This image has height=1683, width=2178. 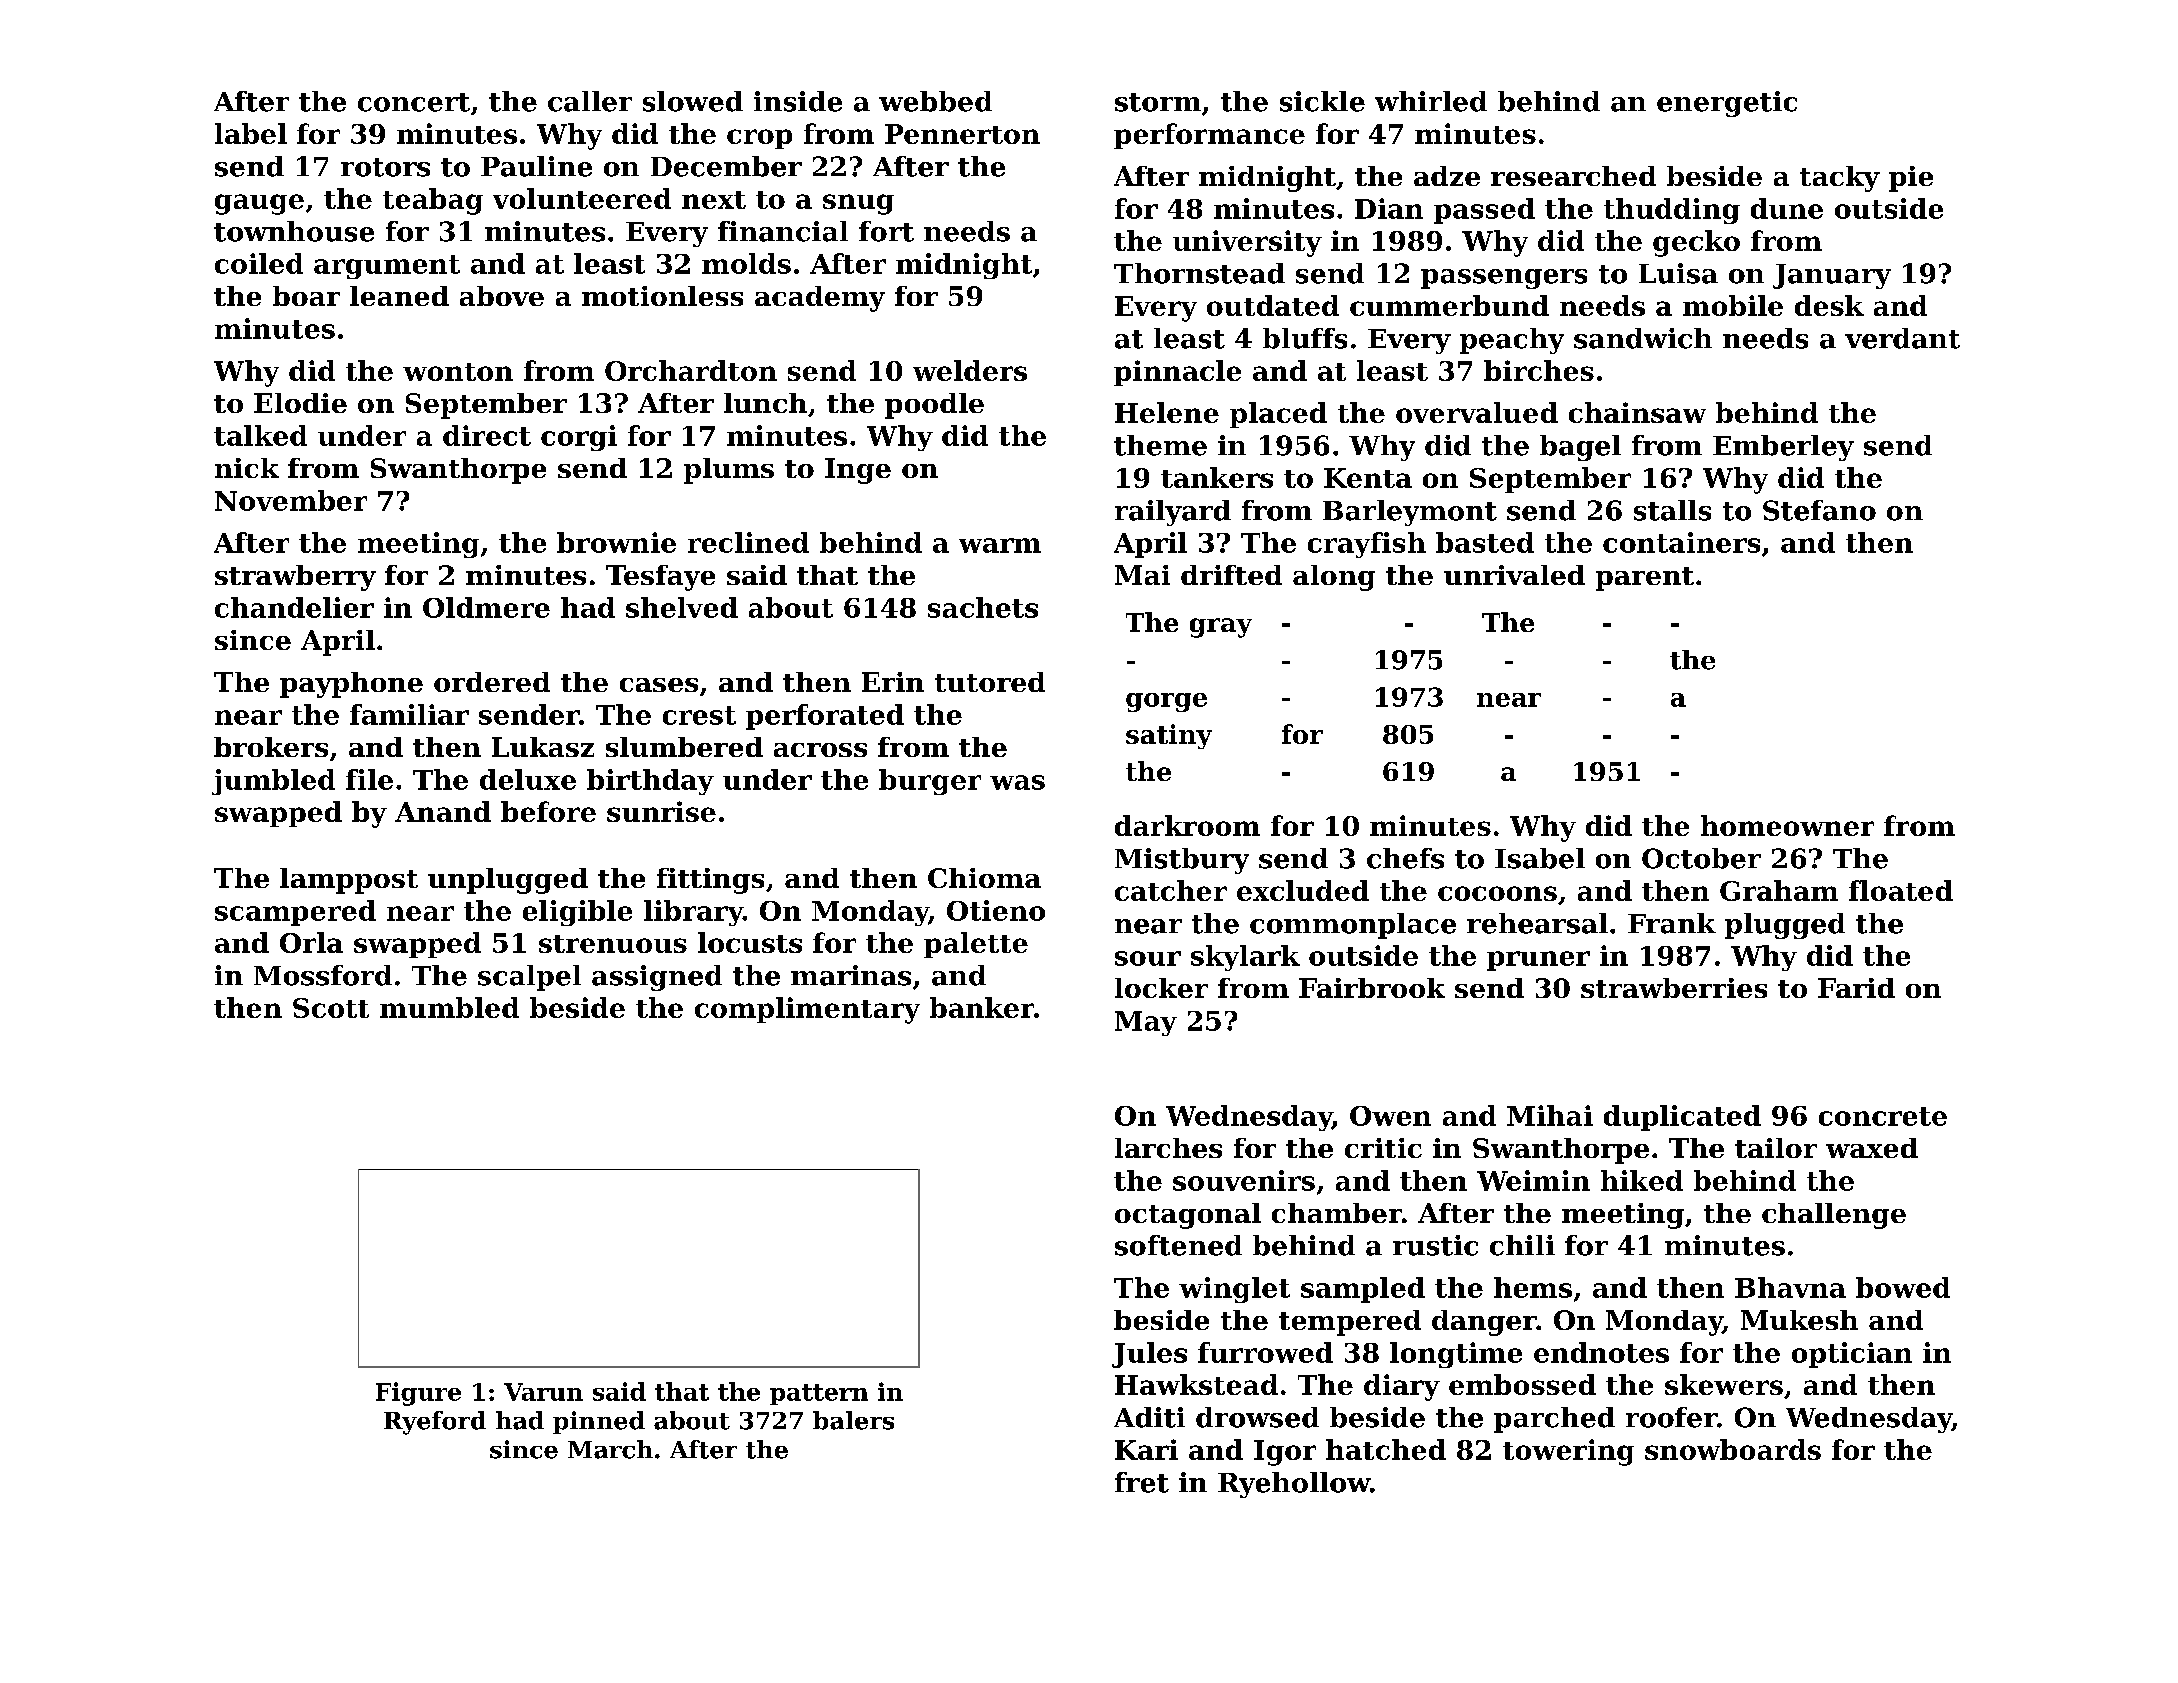 I want to click on gauge, so click(x=259, y=204).
